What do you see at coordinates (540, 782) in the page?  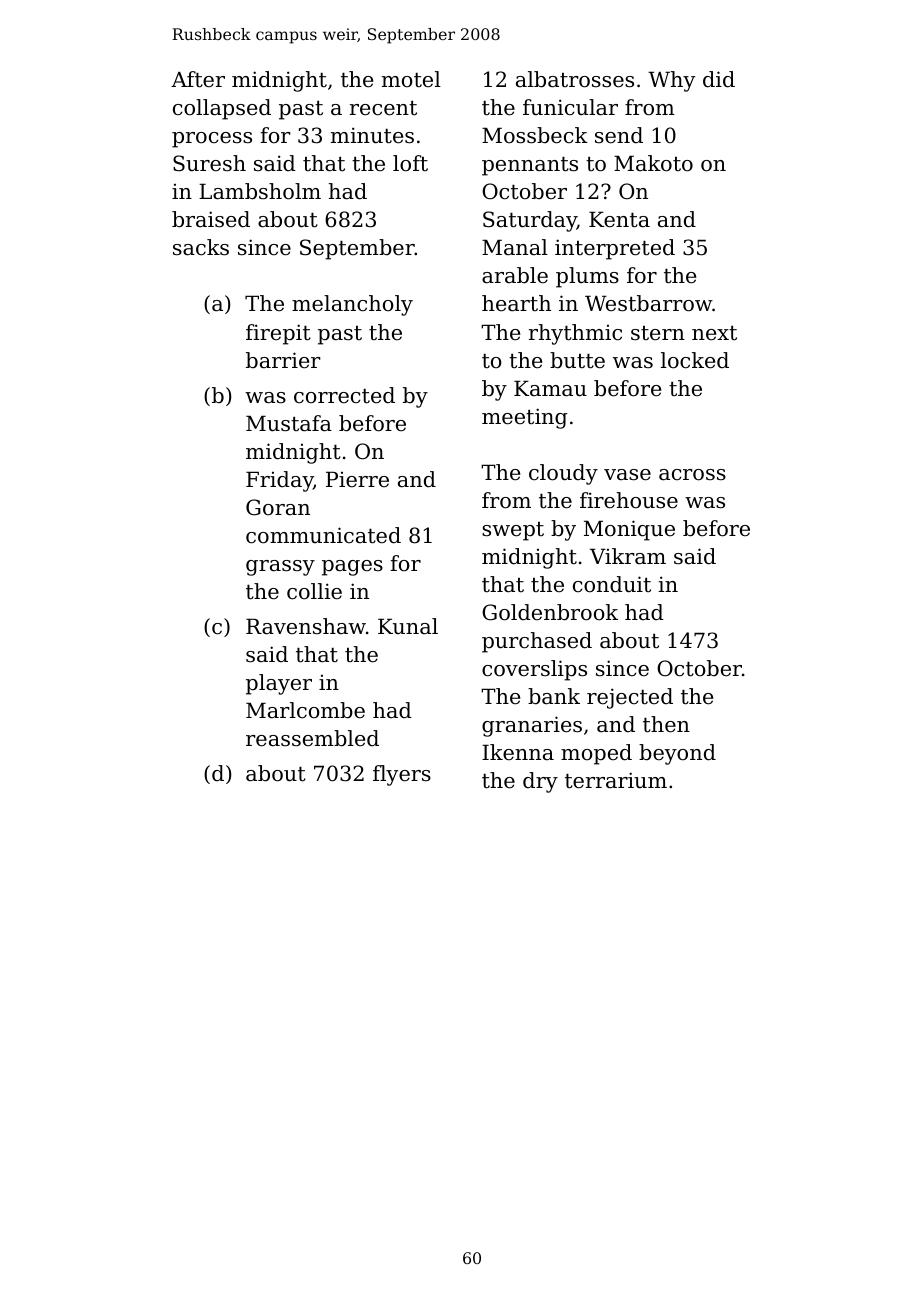 I see `dry` at bounding box center [540, 782].
